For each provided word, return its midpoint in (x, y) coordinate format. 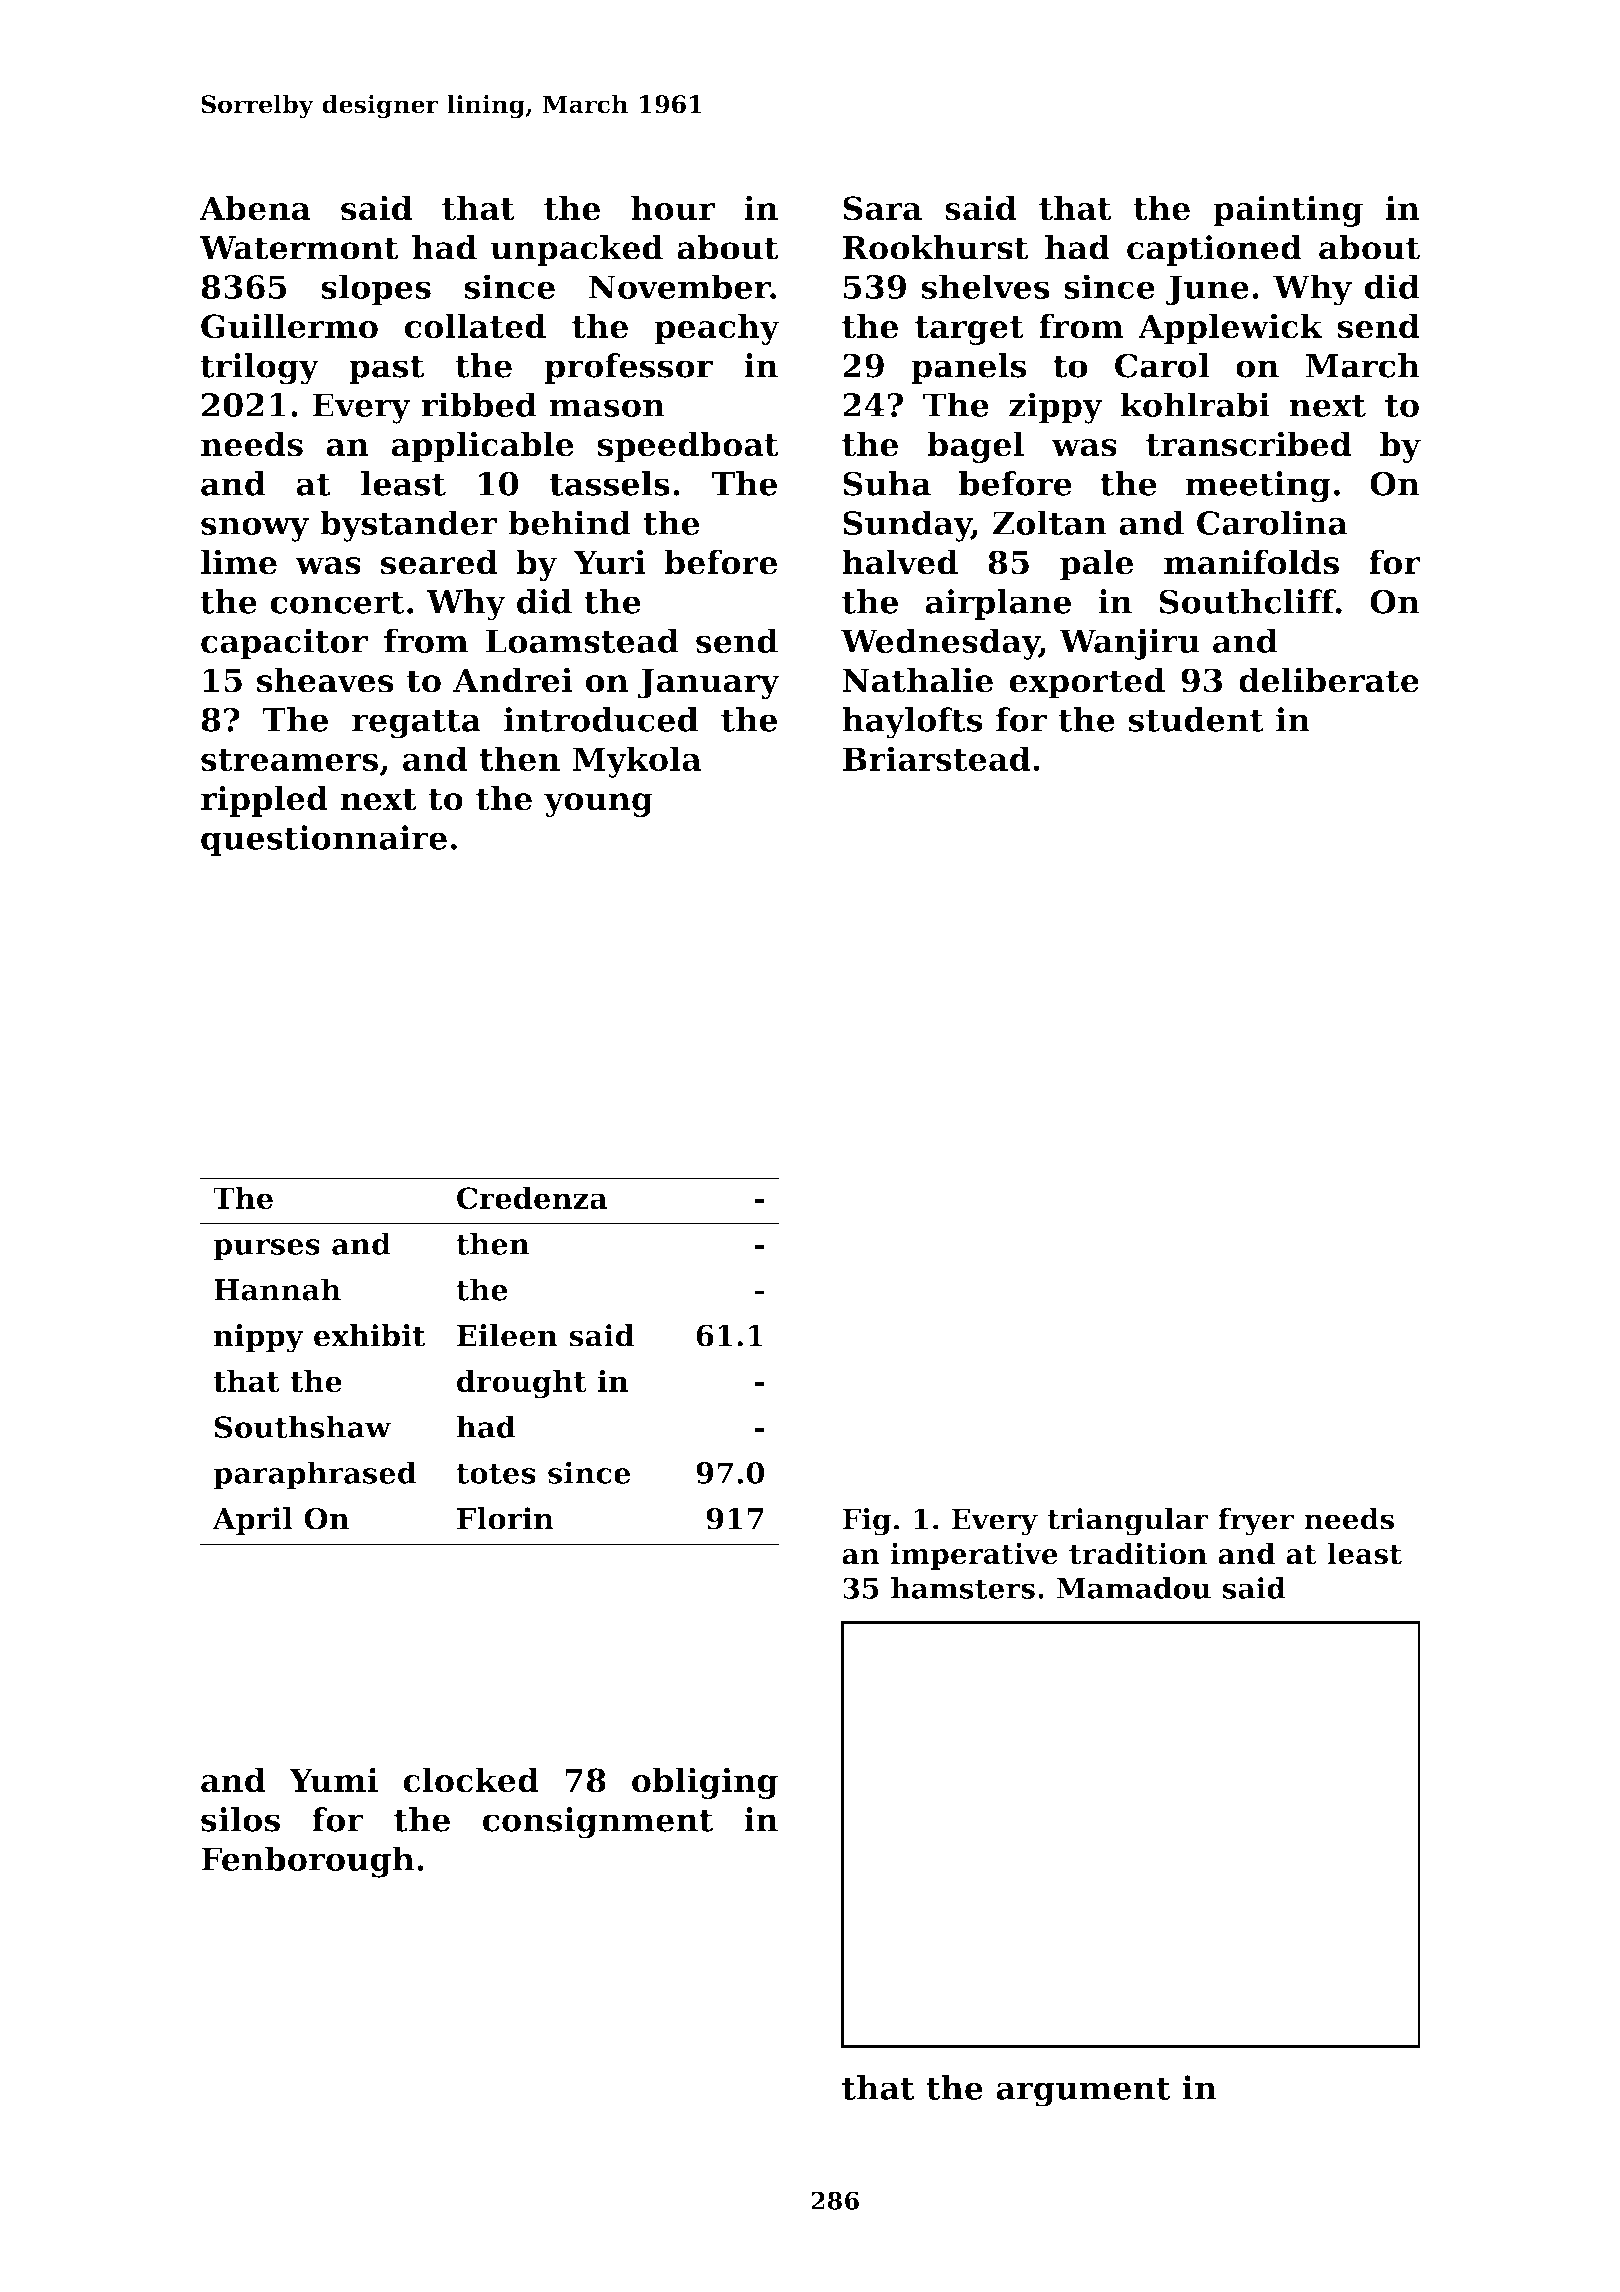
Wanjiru (1129, 644)
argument (1083, 2092)
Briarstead (936, 758)
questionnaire (324, 840)
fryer (1256, 1522)
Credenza (532, 1197)
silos (240, 1819)
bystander (408, 526)
